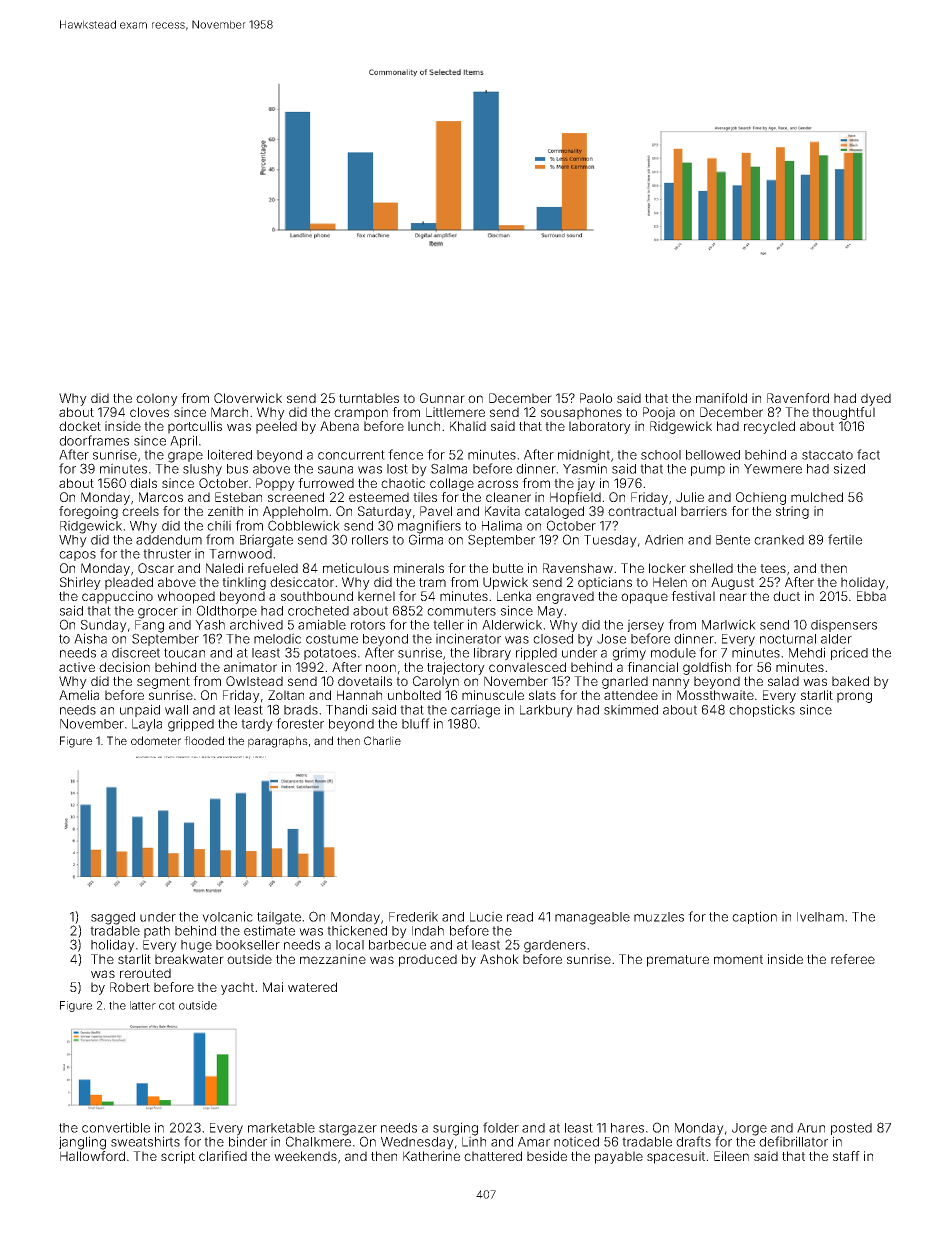 This document has width=952, height=1233. Describe the element at coordinates (277, 638) in the document. I see `melodic` at that location.
